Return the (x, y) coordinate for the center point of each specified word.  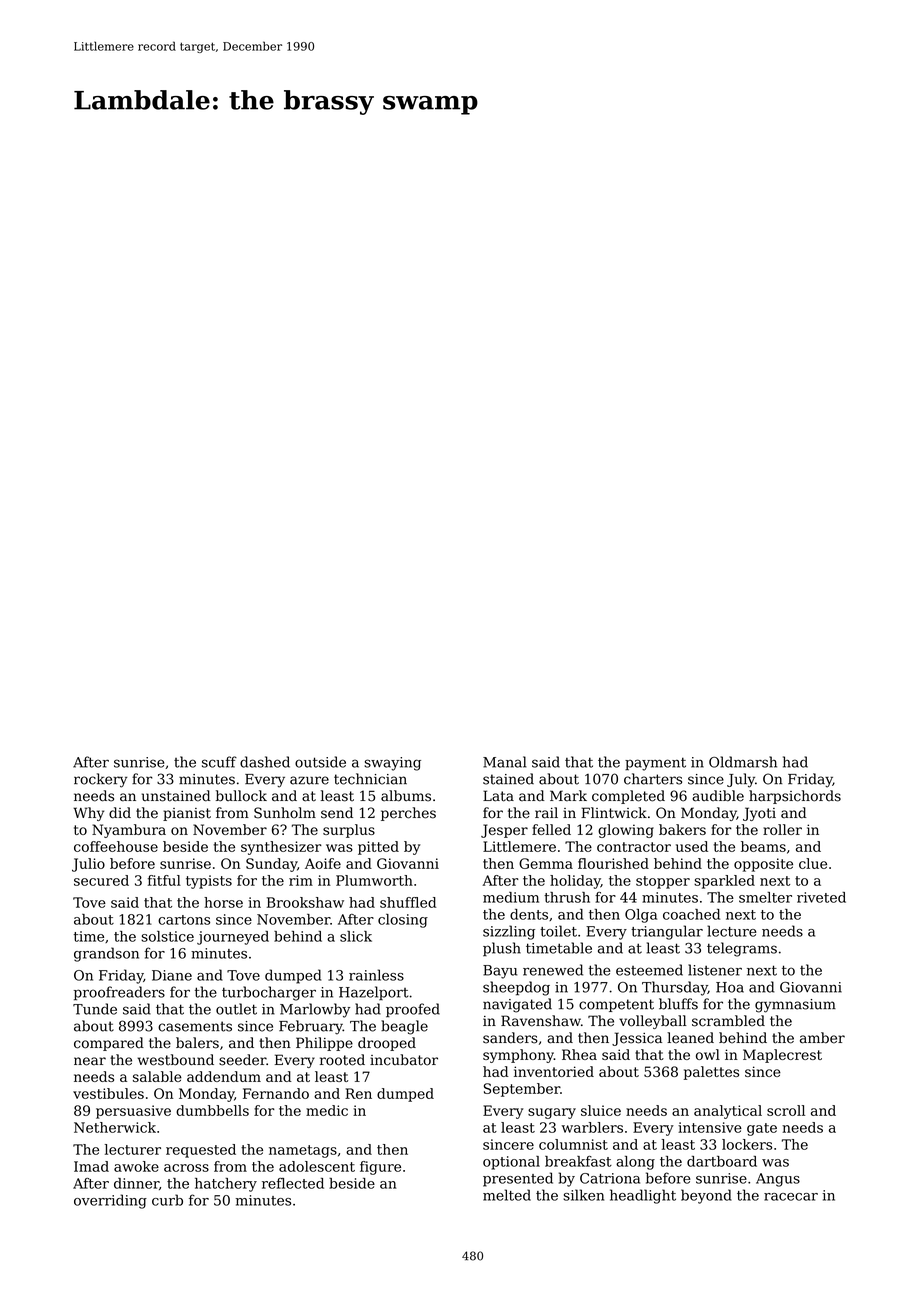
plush (502, 949)
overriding (110, 1201)
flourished (613, 863)
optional (511, 1163)
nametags (303, 1151)
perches (408, 814)
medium (511, 897)
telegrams (742, 949)
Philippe (324, 1044)
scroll (786, 1110)
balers (197, 1043)
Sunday (271, 865)
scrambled (728, 1021)
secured (101, 880)
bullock (241, 796)
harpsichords (795, 797)
